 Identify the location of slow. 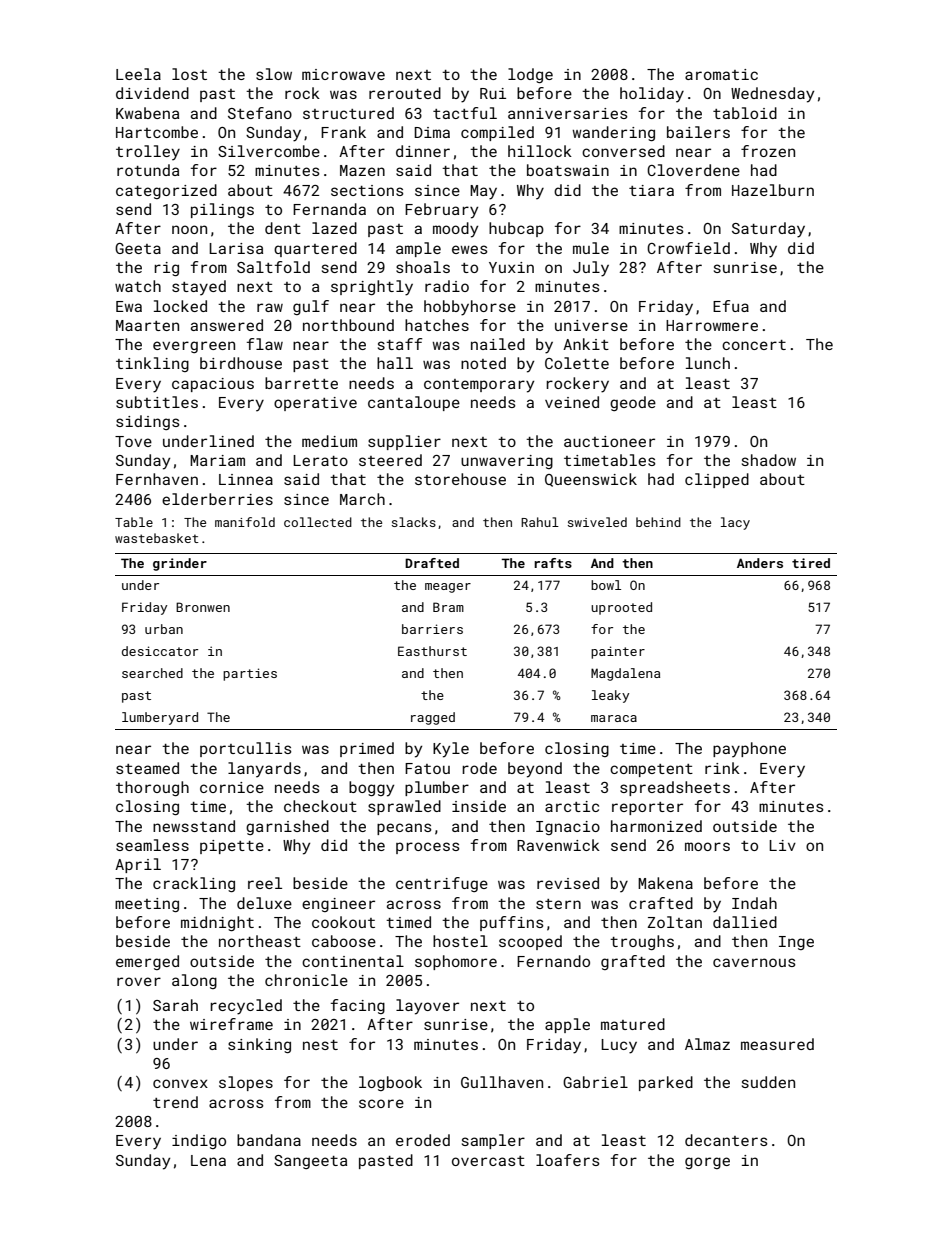
(274, 74).
